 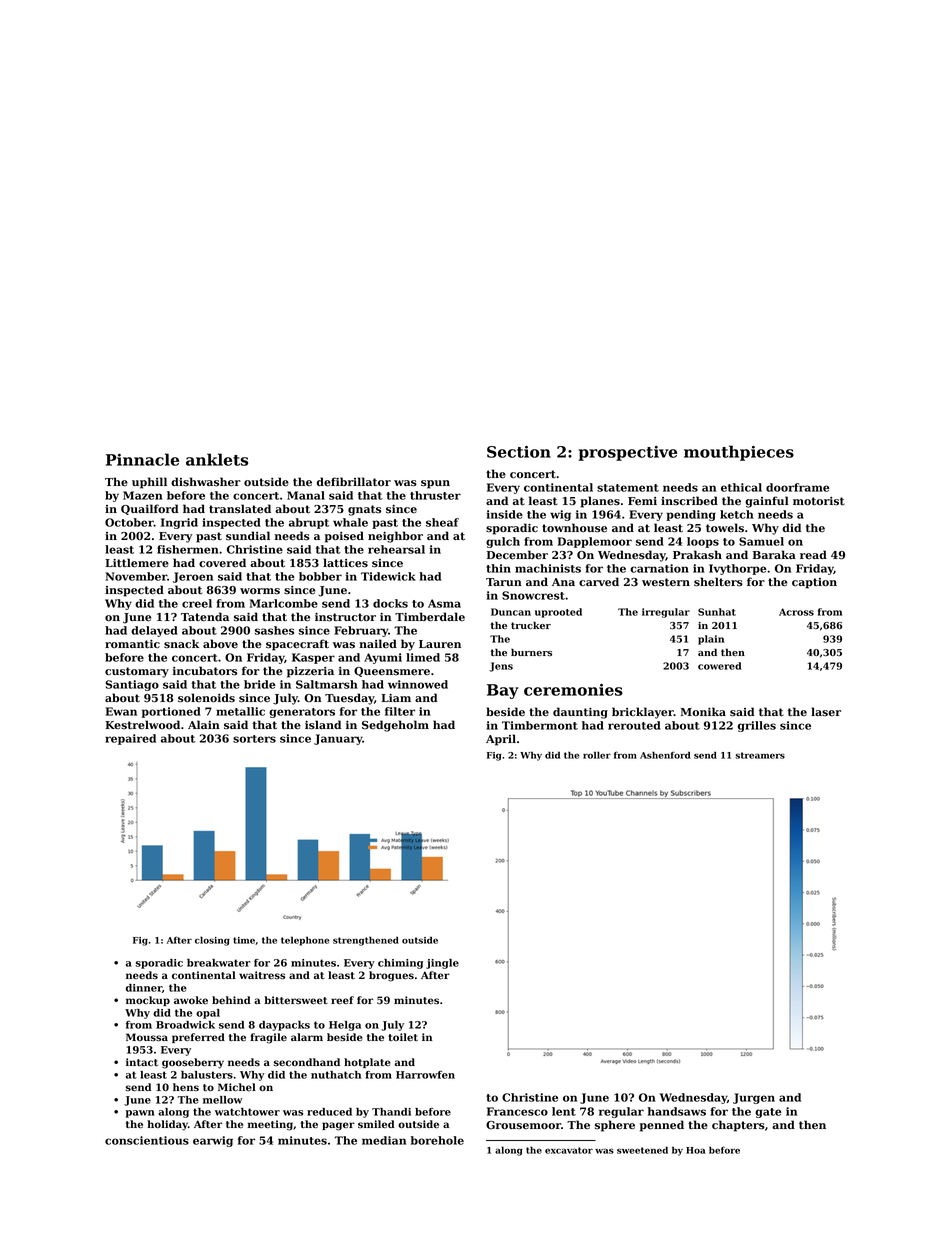 What do you see at coordinates (418, 684) in the image?
I see `winnowed` at bounding box center [418, 684].
